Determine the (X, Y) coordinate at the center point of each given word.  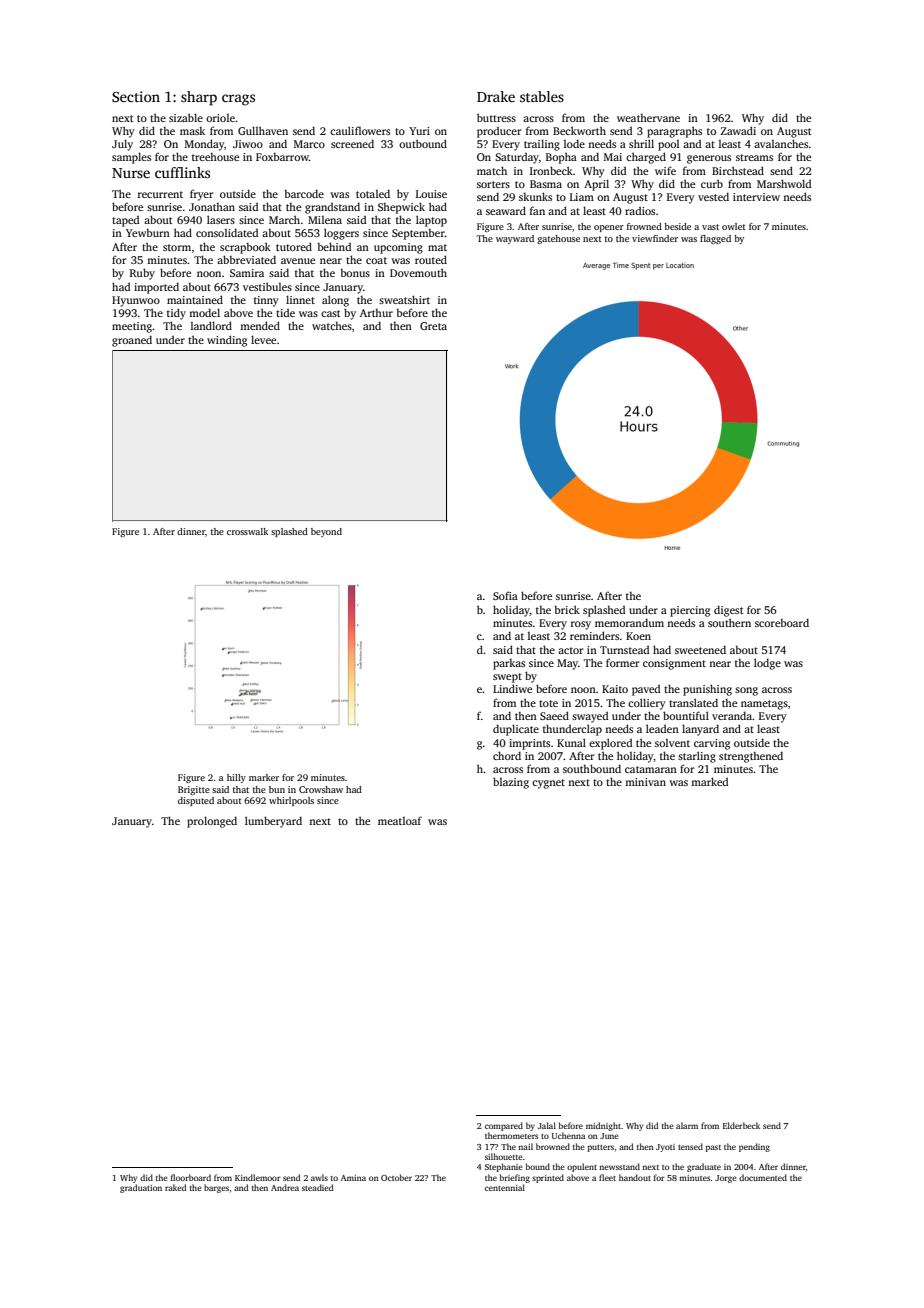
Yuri (419, 131)
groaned (132, 341)
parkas (509, 664)
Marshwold (784, 183)
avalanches (781, 143)
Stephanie (504, 1167)
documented (763, 1177)
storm (177, 247)
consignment (674, 664)
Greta (433, 326)
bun (277, 789)
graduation (141, 1188)
